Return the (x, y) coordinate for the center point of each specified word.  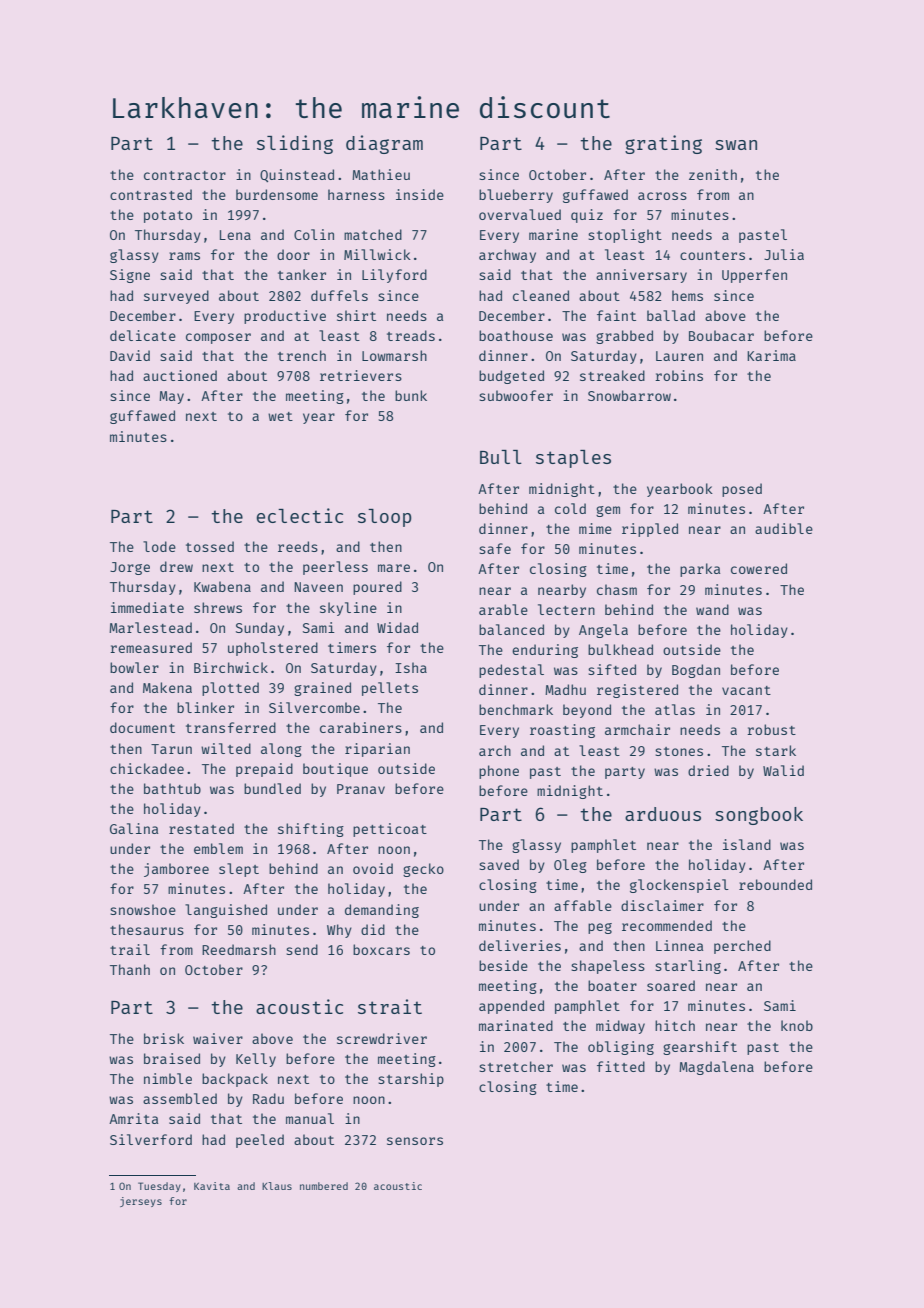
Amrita (133, 1118)
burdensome (277, 194)
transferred (231, 727)
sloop (385, 518)
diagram (384, 144)
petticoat (390, 830)
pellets (390, 689)
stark (776, 750)
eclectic (299, 515)
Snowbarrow (629, 395)
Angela (603, 631)
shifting (311, 830)
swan (736, 145)
